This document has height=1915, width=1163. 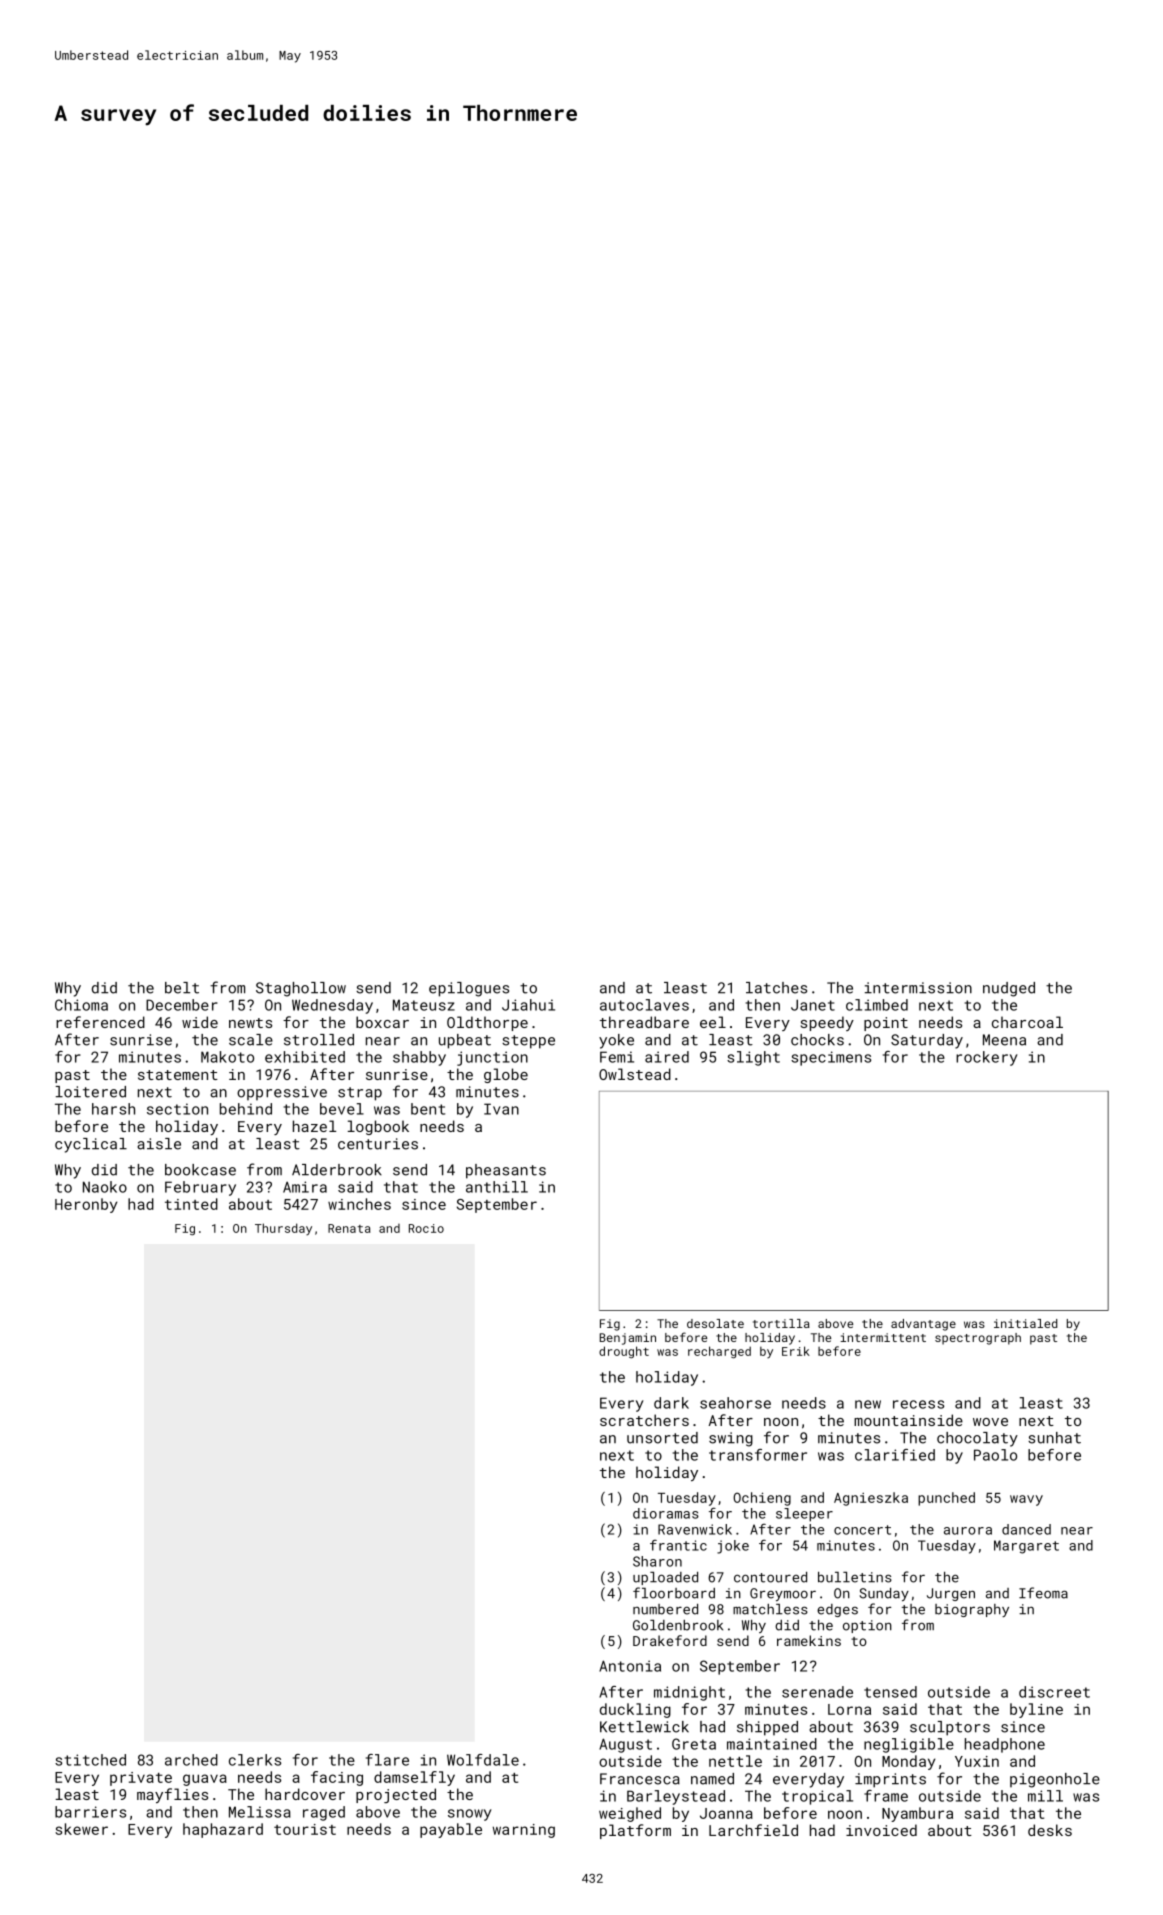 I want to click on hardcover, so click(x=305, y=1794).
